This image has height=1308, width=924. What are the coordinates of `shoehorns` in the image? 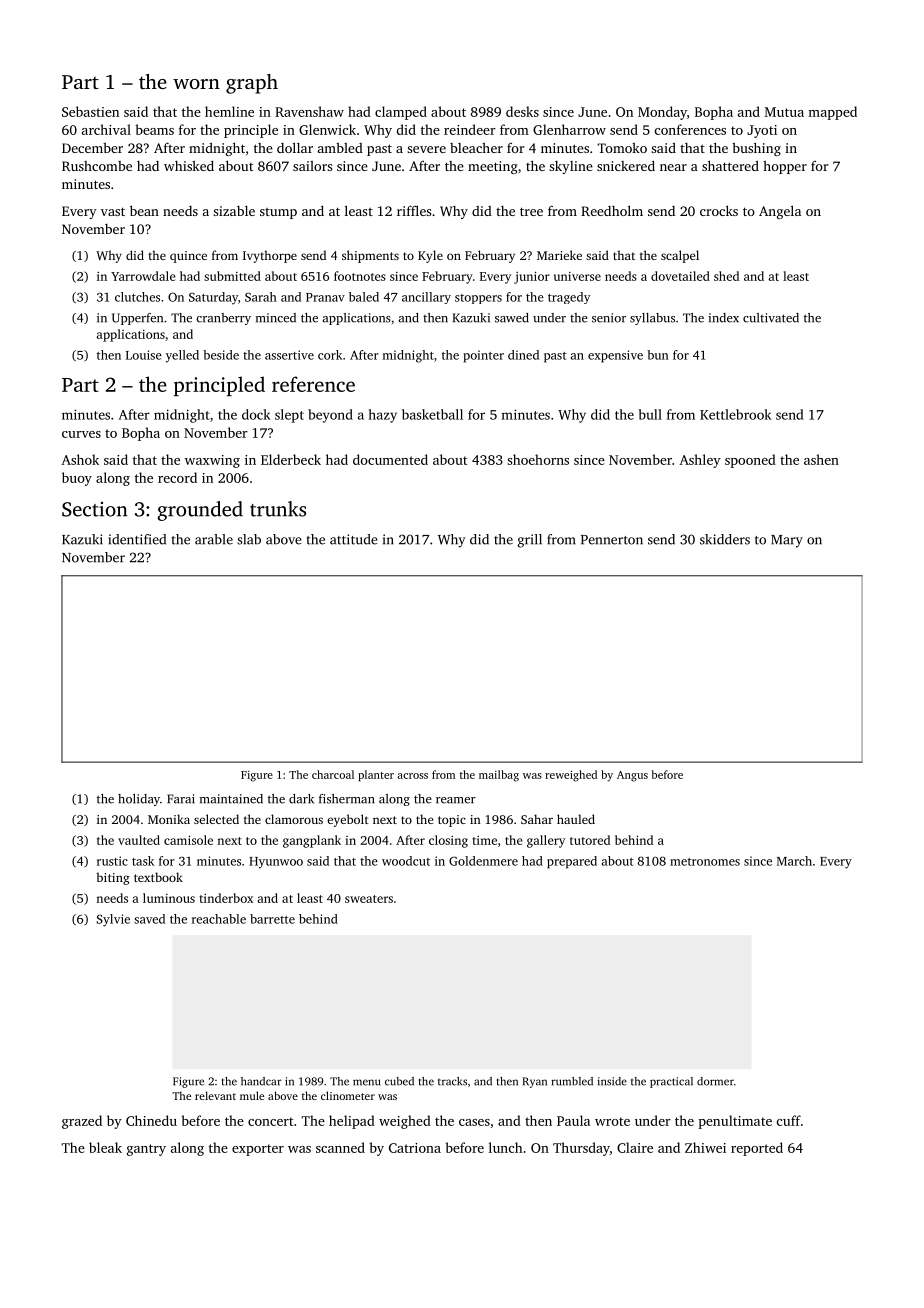 It's located at (538, 459).
